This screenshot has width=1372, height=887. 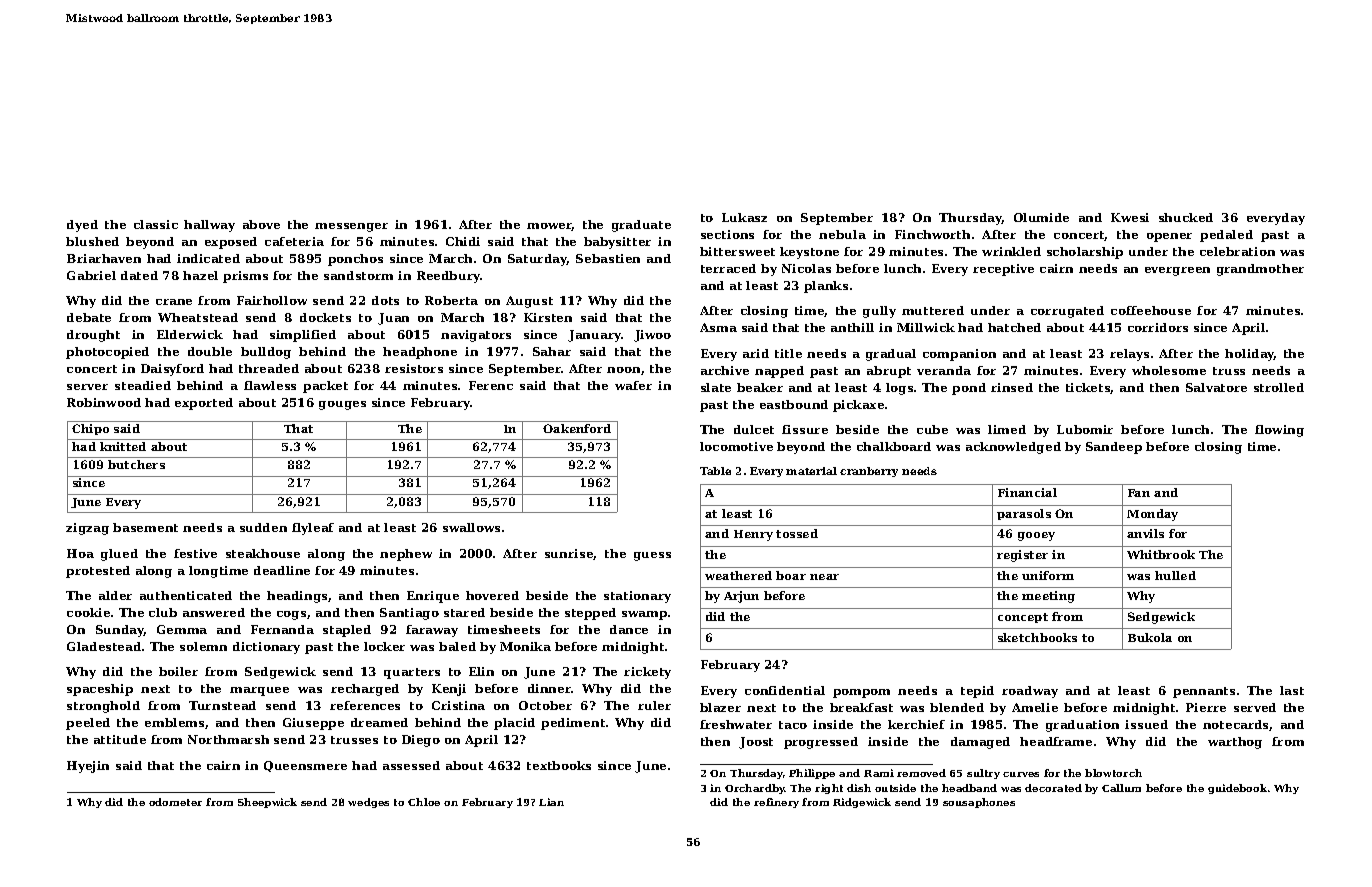 What do you see at coordinates (525, 646) in the screenshot?
I see `Monika` at bounding box center [525, 646].
